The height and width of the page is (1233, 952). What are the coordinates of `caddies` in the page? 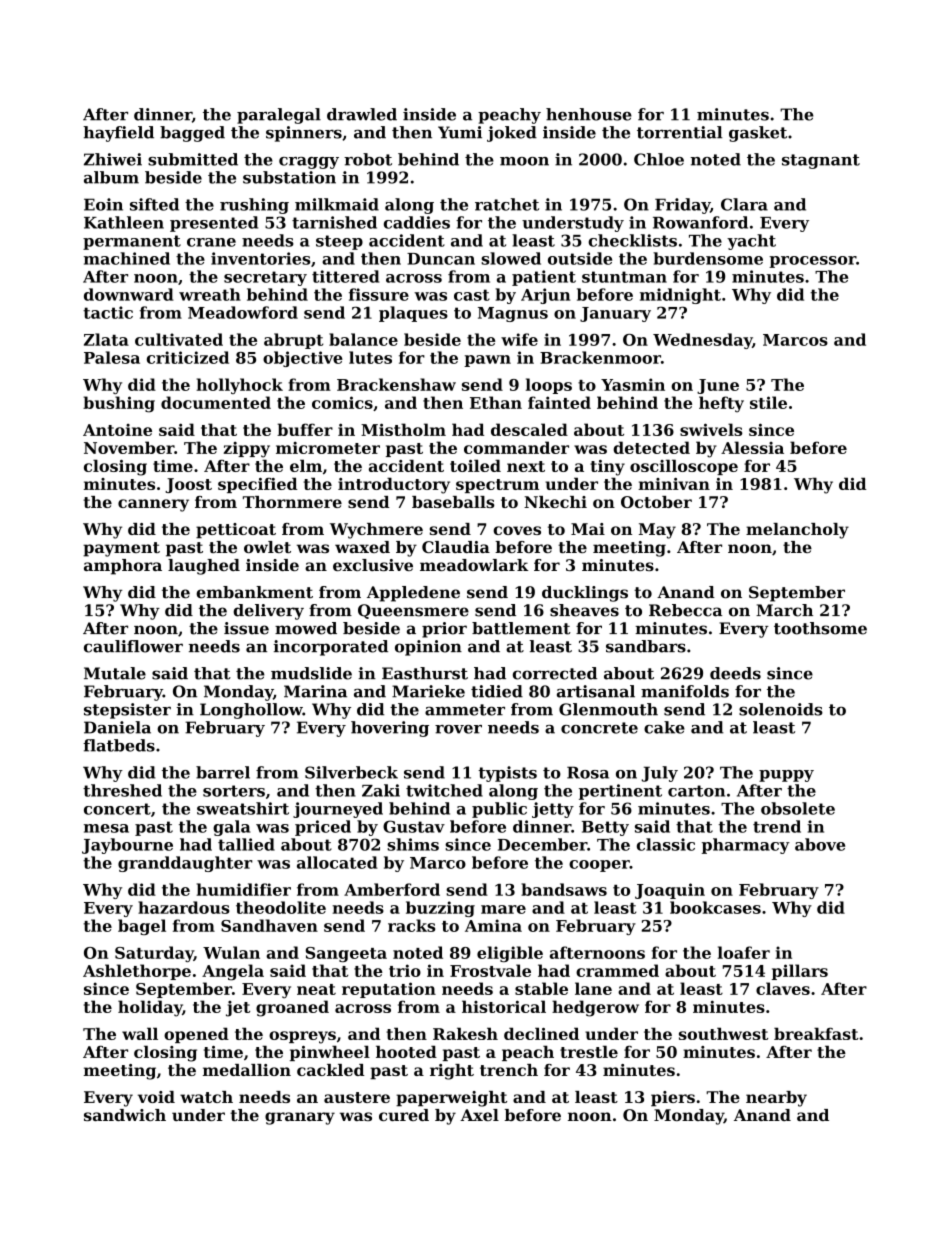 It's located at (417, 222).
